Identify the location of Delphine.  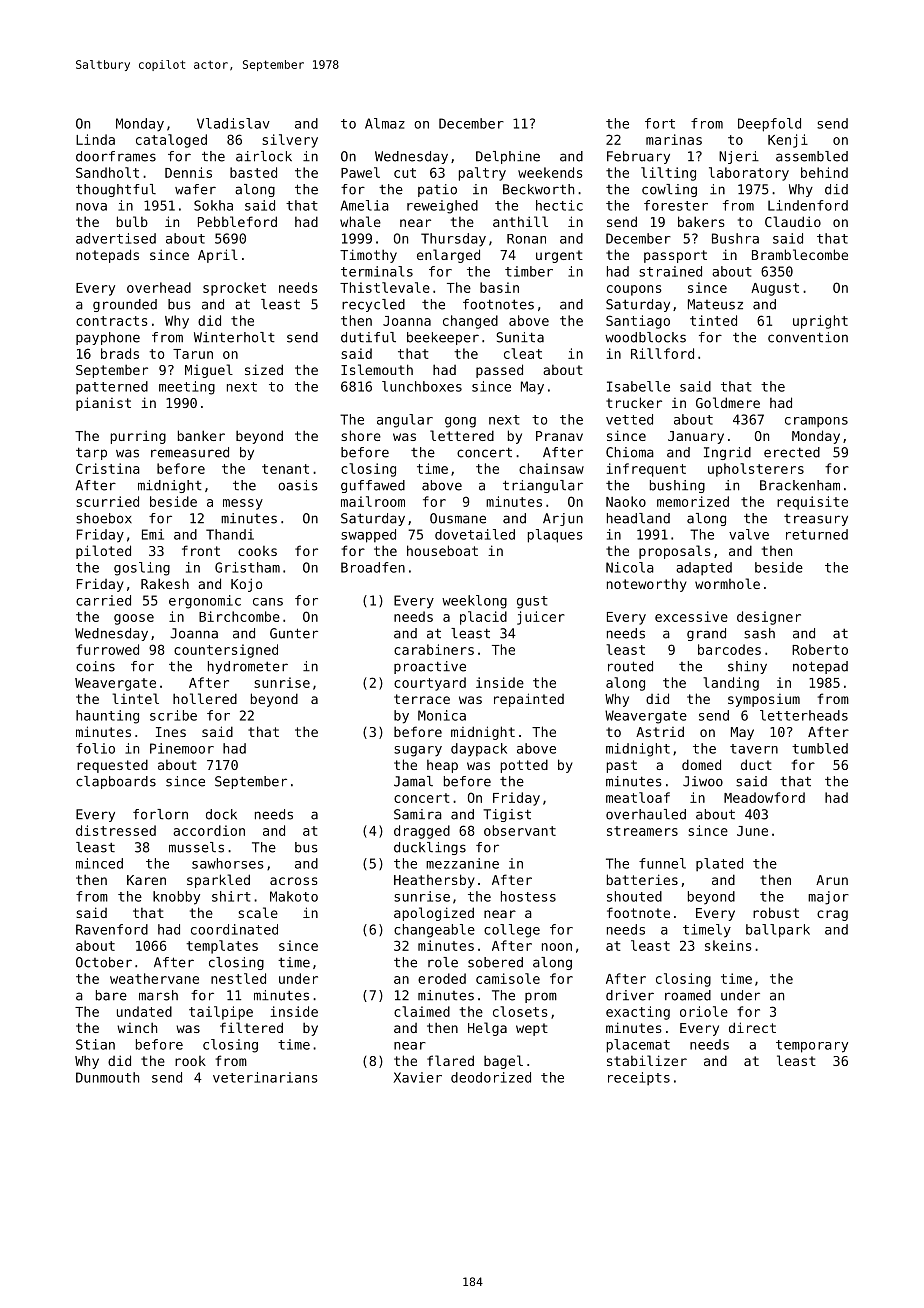
(508, 157).
